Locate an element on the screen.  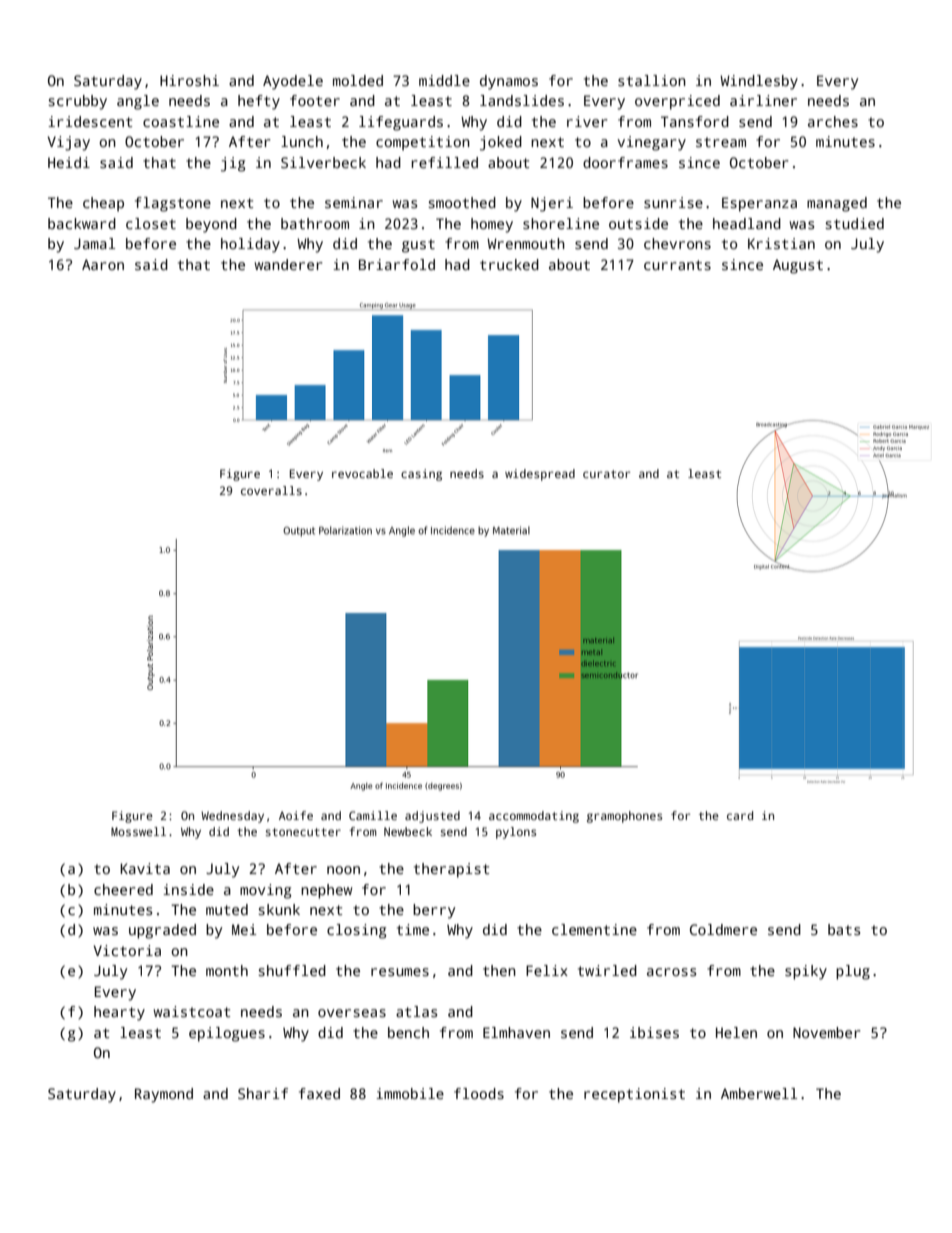
Sharif is located at coordinates (263, 1093).
